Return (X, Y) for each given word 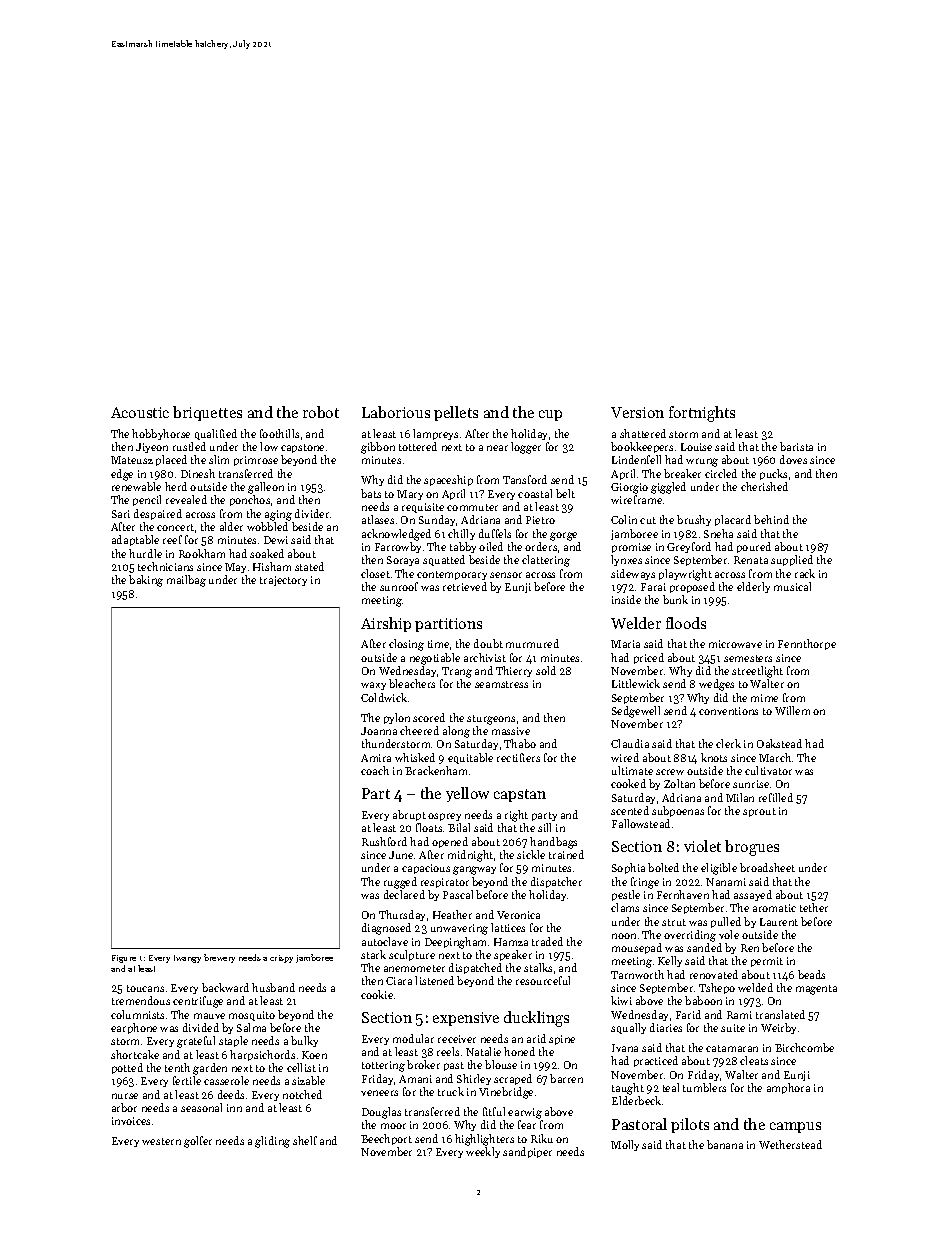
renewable (136, 486)
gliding (272, 1142)
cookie (377, 994)
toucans (145, 988)
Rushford (384, 841)
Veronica (518, 915)
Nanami (726, 882)
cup (550, 415)
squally (628, 1028)
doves (793, 459)
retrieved (465, 586)
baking (146, 581)
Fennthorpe (807, 644)
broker (423, 1064)
